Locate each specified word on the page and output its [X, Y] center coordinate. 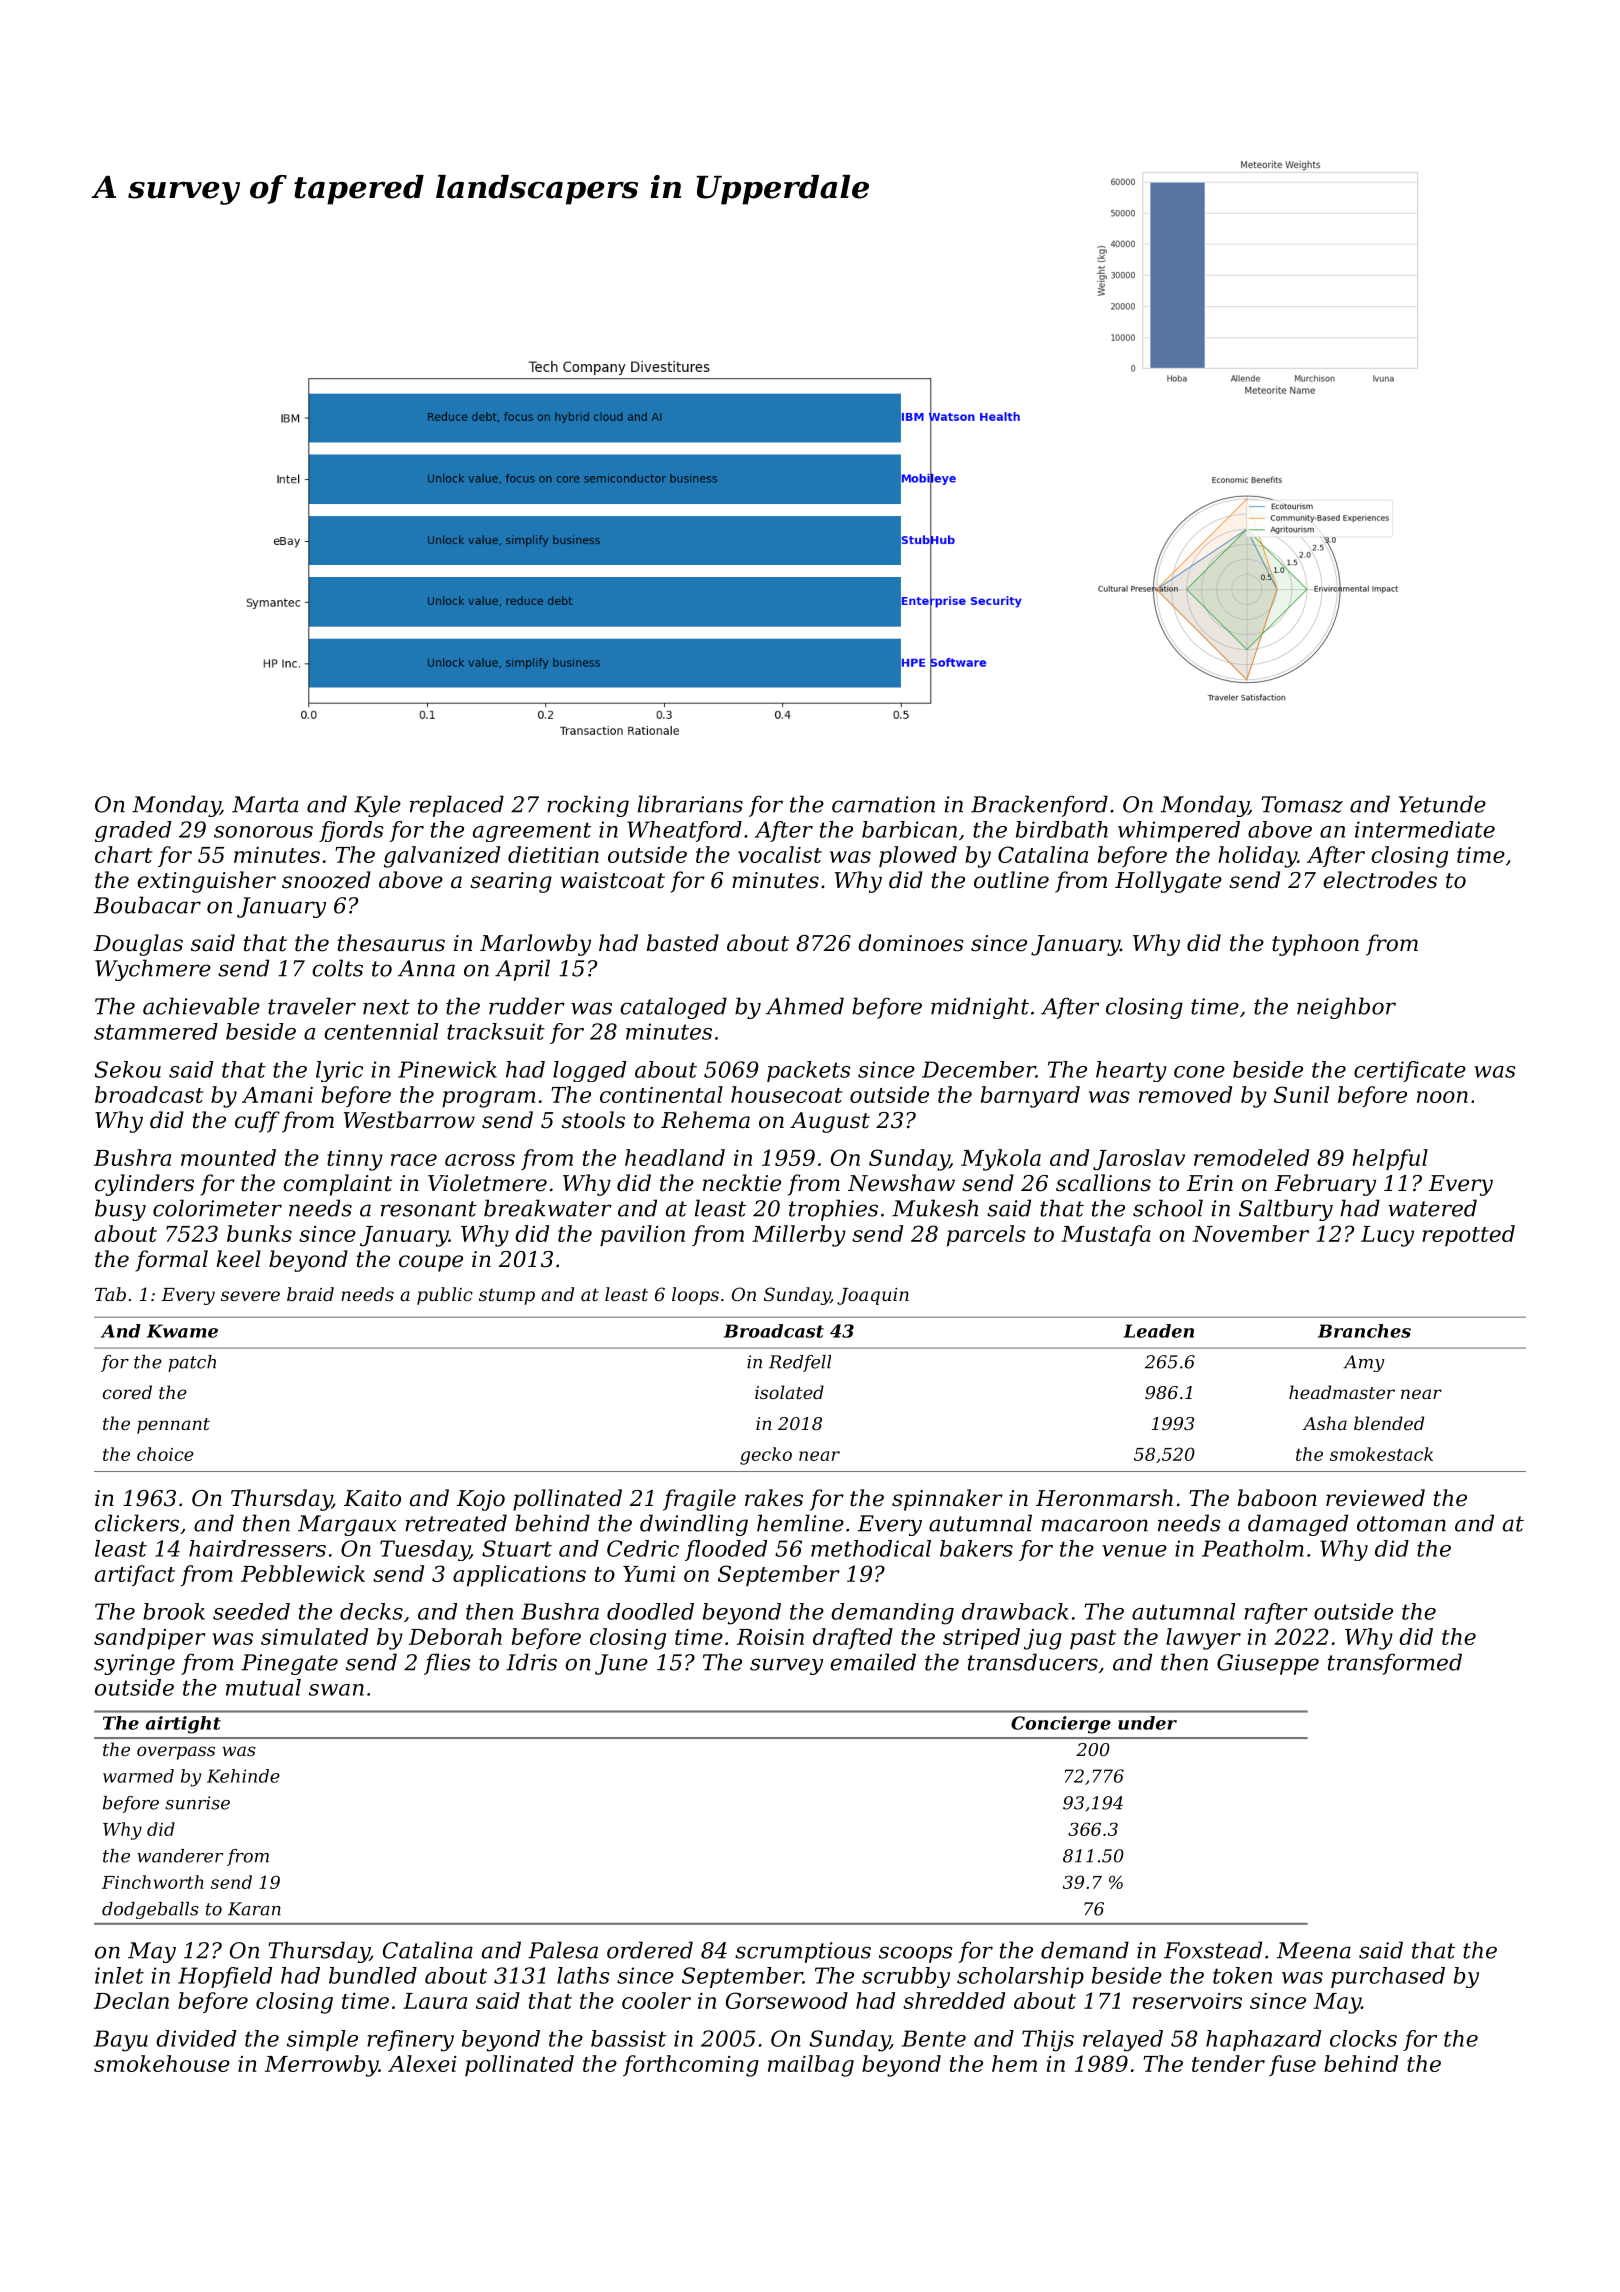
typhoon [1315, 945]
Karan [254, 1909]
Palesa [563, 1950]
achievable [201, 1006]
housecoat [787, 1094]
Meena [1314, 1950]
